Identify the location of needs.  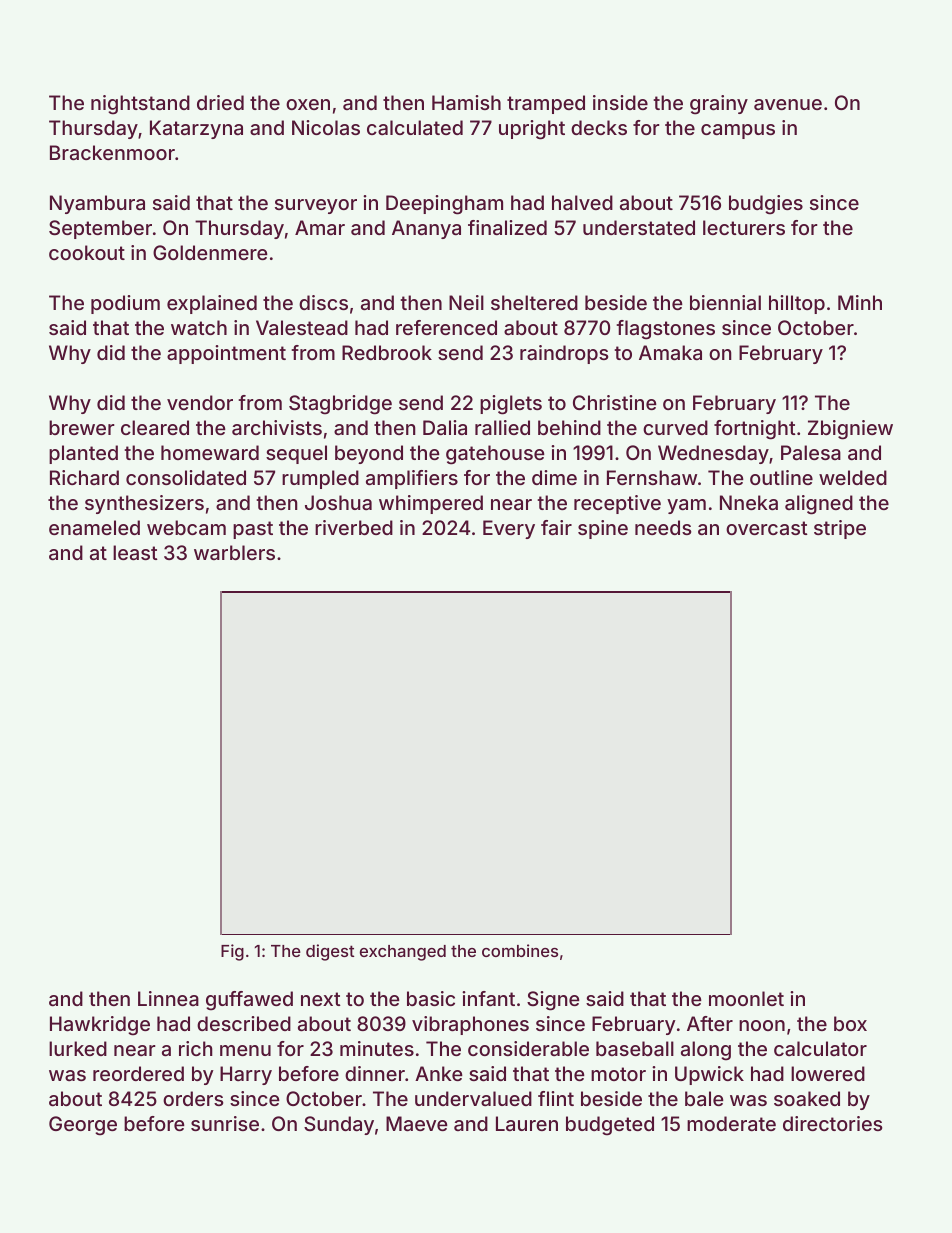
(663, 527).
